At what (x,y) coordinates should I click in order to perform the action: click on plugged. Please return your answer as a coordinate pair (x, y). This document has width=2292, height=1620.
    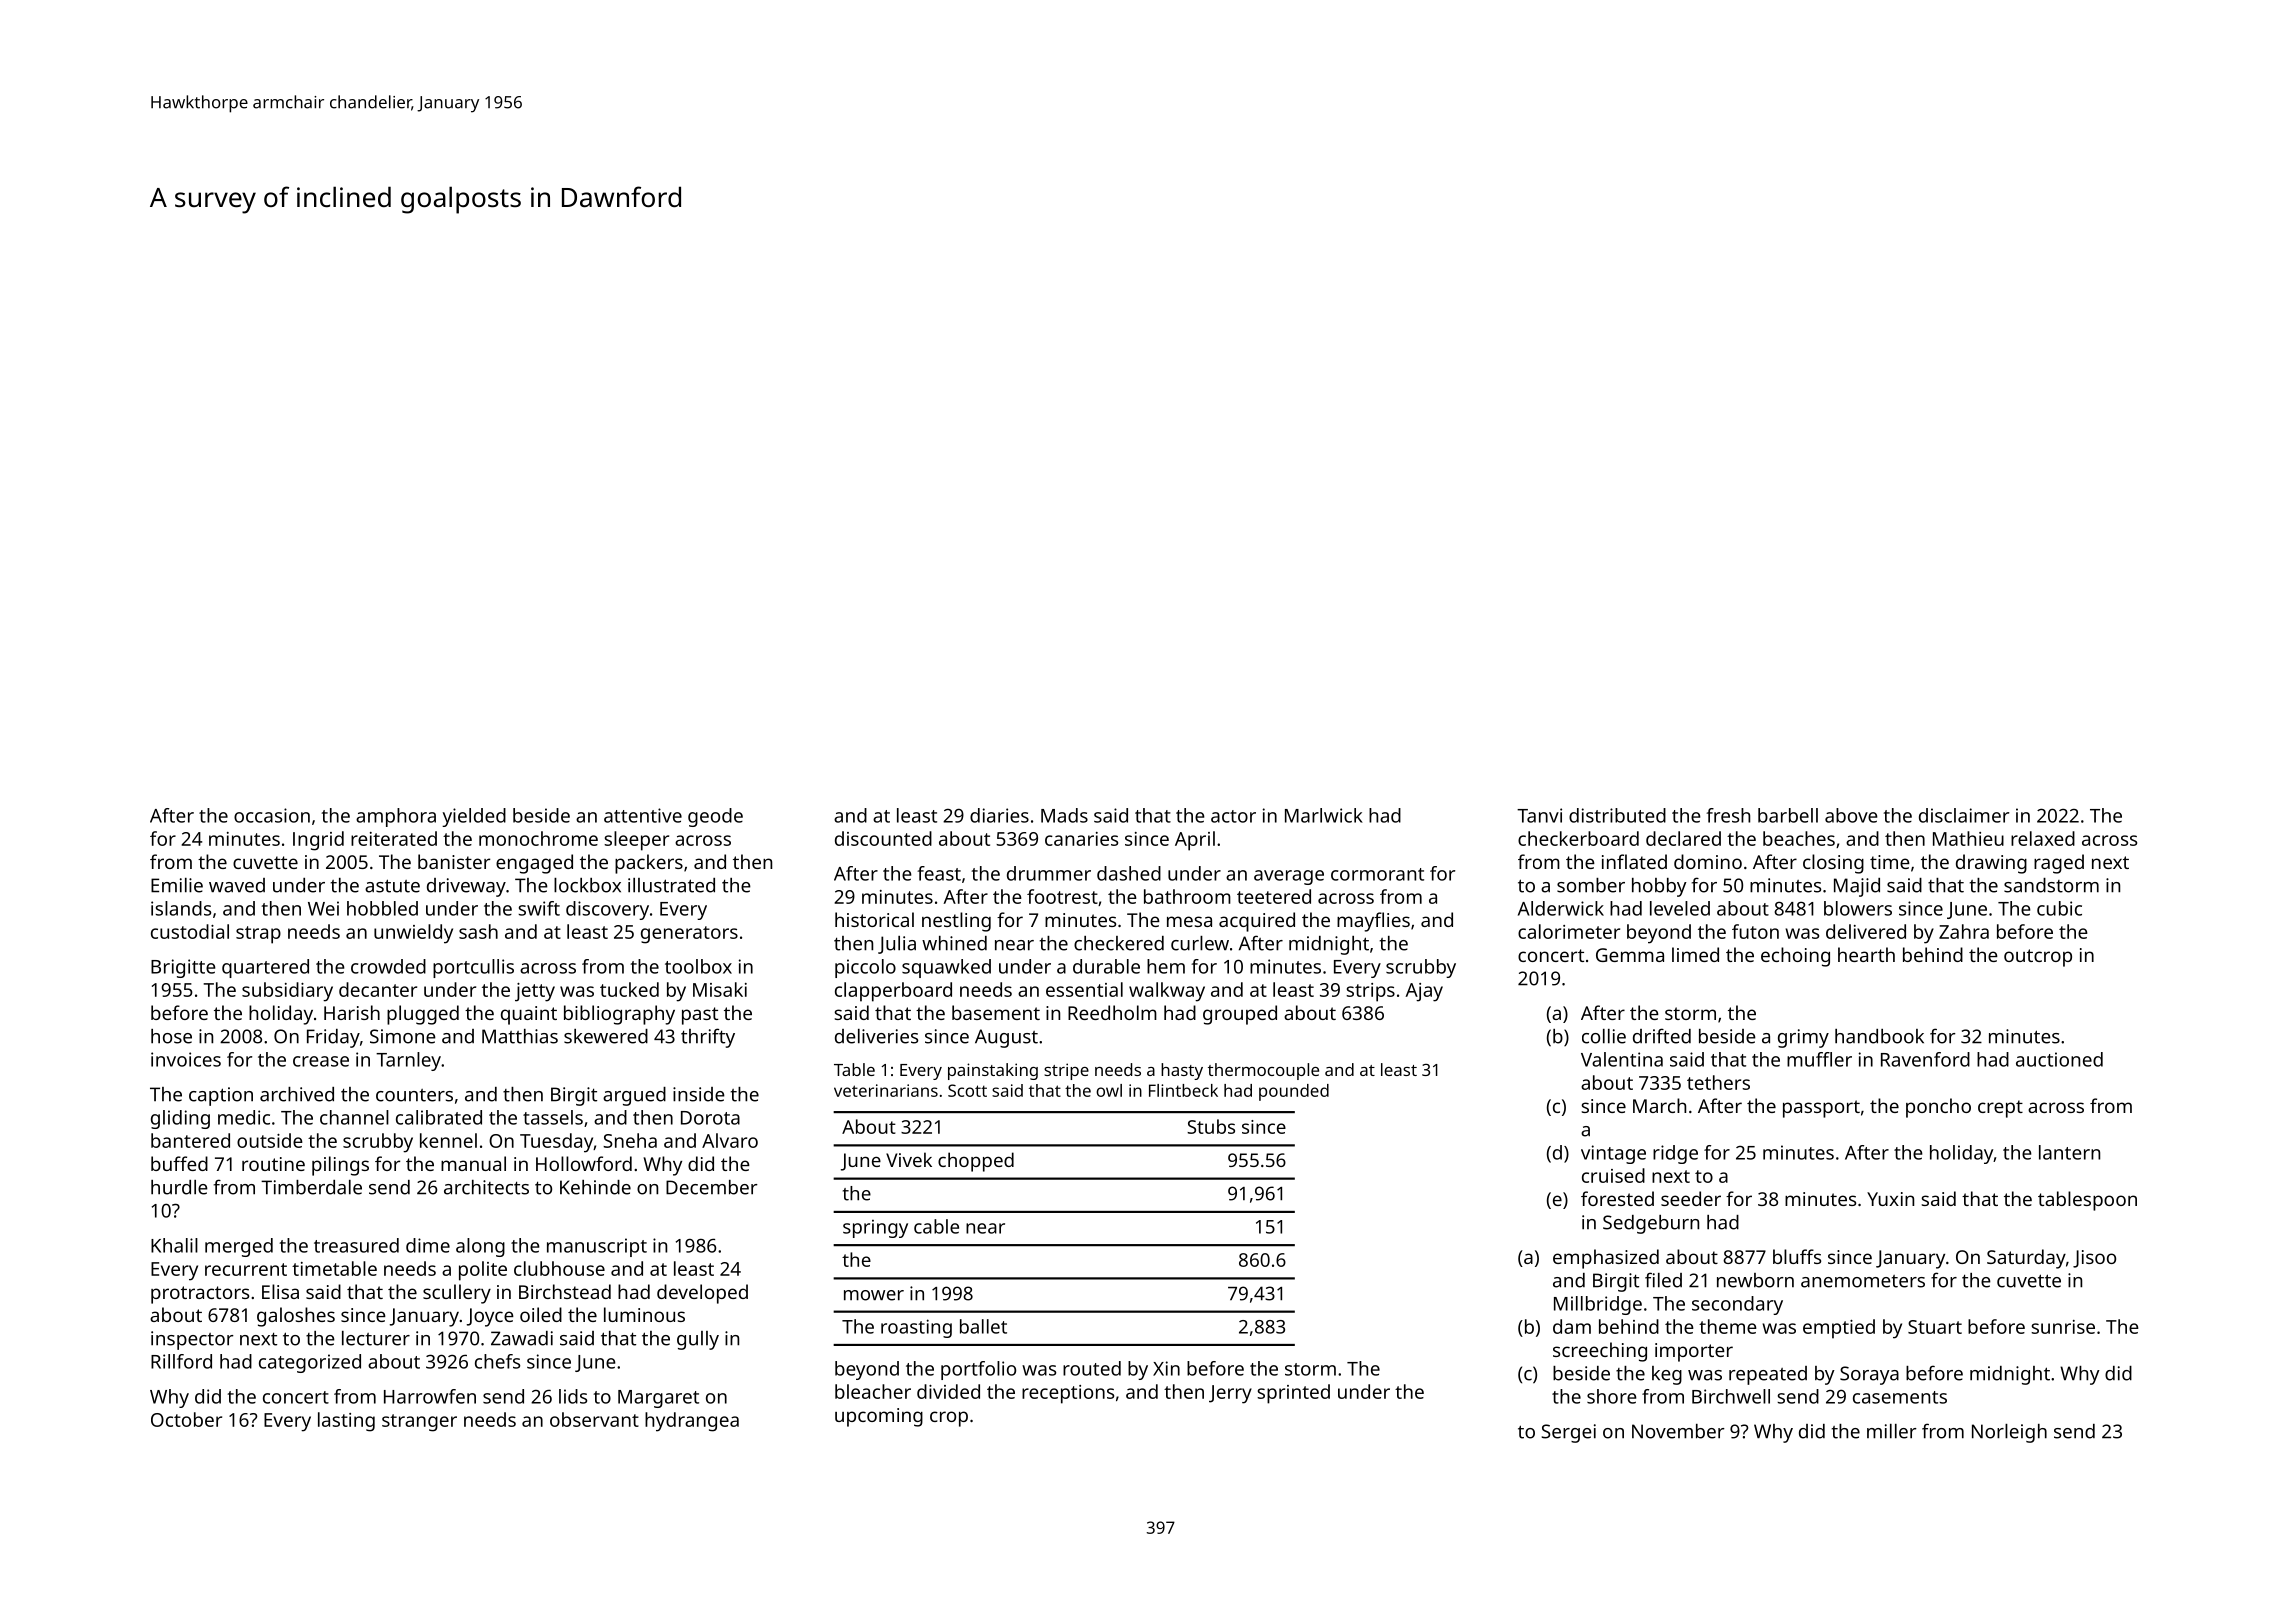
    Looking at the image, I should click on (423, 1015).
